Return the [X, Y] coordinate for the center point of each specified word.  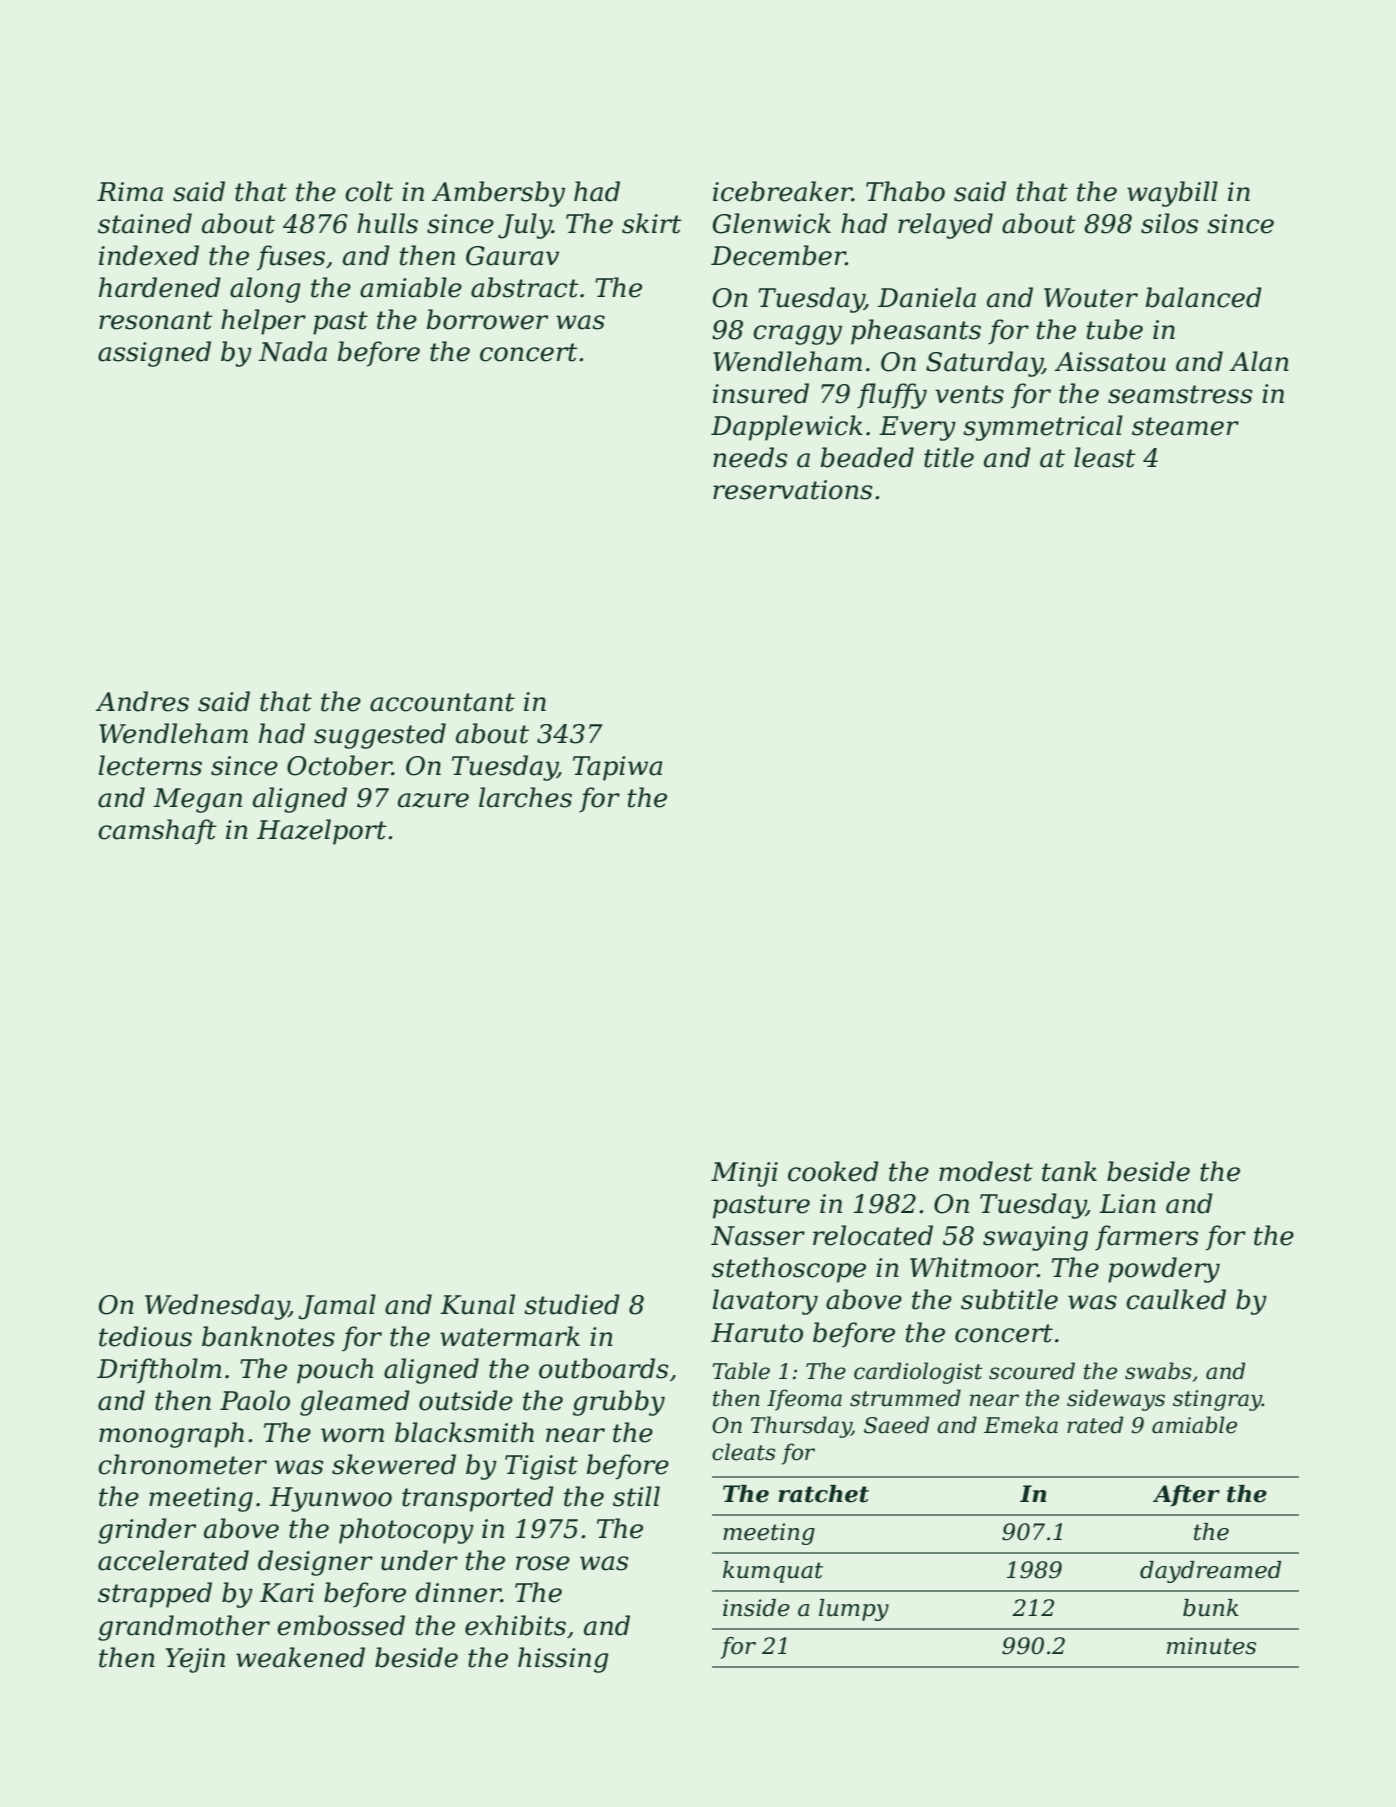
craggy [797, 335]
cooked [833, 1171]
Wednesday [217, 1307]
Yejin [195, 1660]
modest [986, 1171]
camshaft [157, 832]
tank [1069, 1171]
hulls [387, 223]
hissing [563, 1660]
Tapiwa [617, 768]
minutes [1211, 1646]
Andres [142, 701]
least [1105, 457]
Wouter [1091, 298]
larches [525, 797]
